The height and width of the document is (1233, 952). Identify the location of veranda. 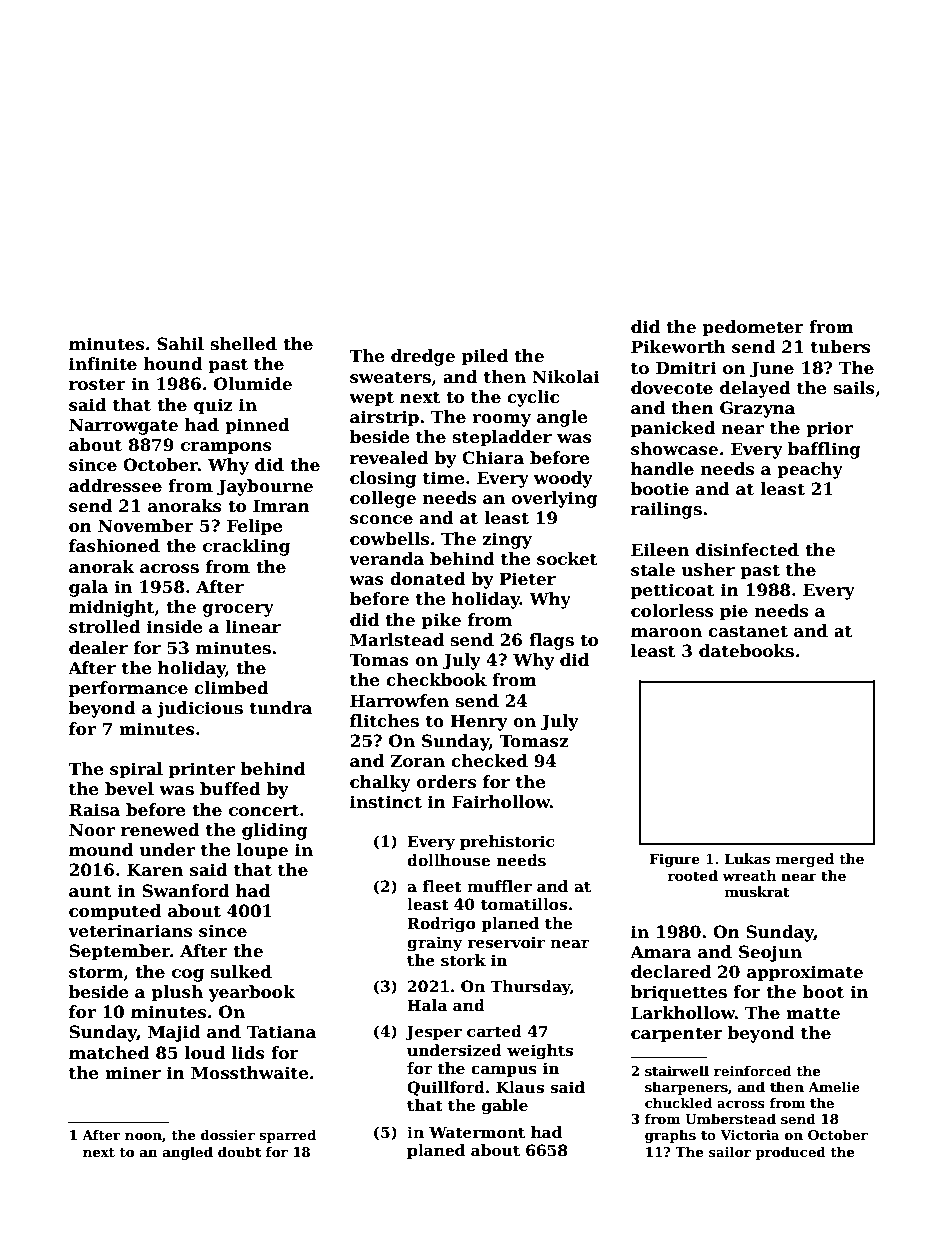
(386, 559).
